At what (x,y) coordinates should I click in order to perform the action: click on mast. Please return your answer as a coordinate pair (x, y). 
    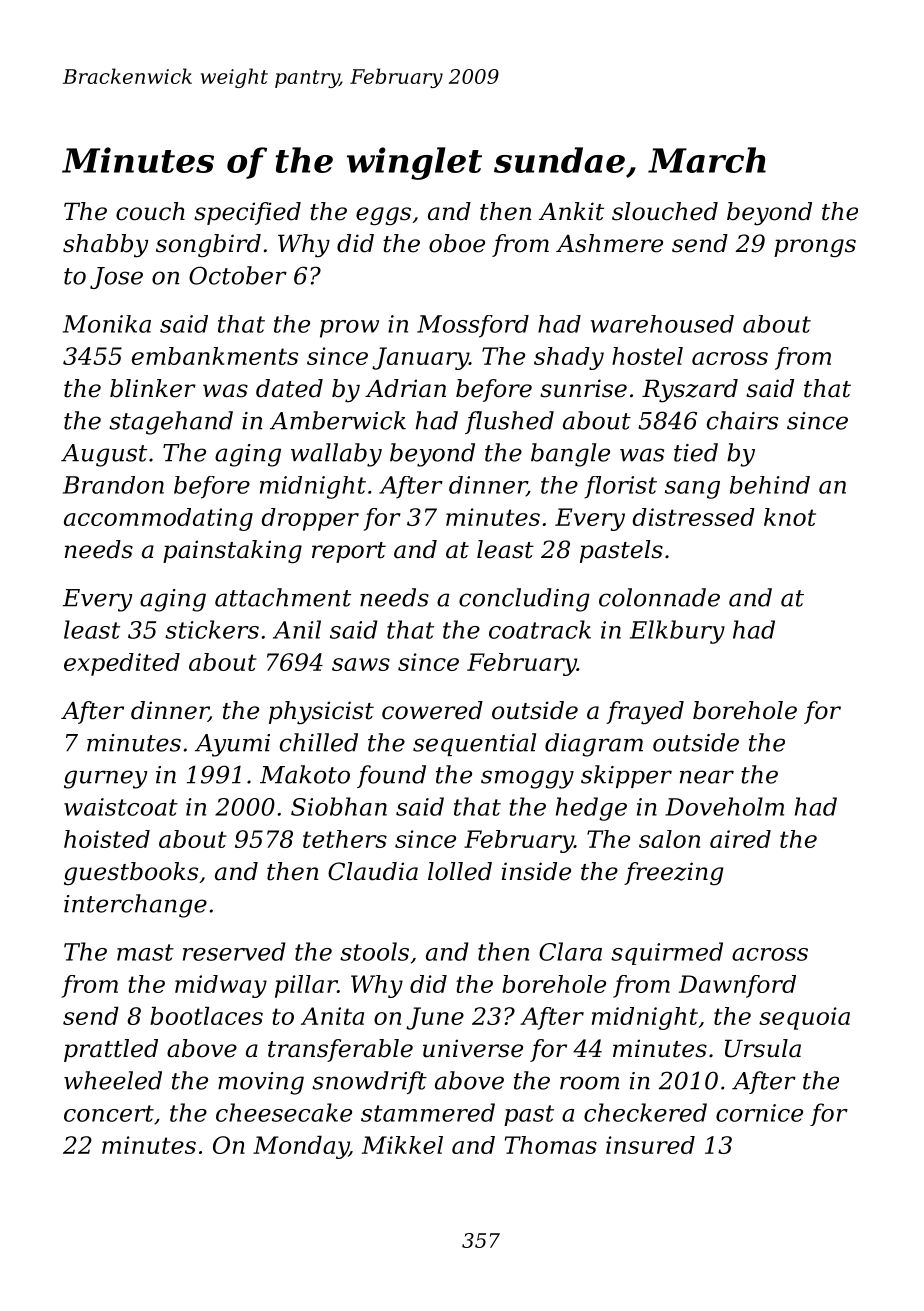
    Looking at the image, I should click on (145, 952).
